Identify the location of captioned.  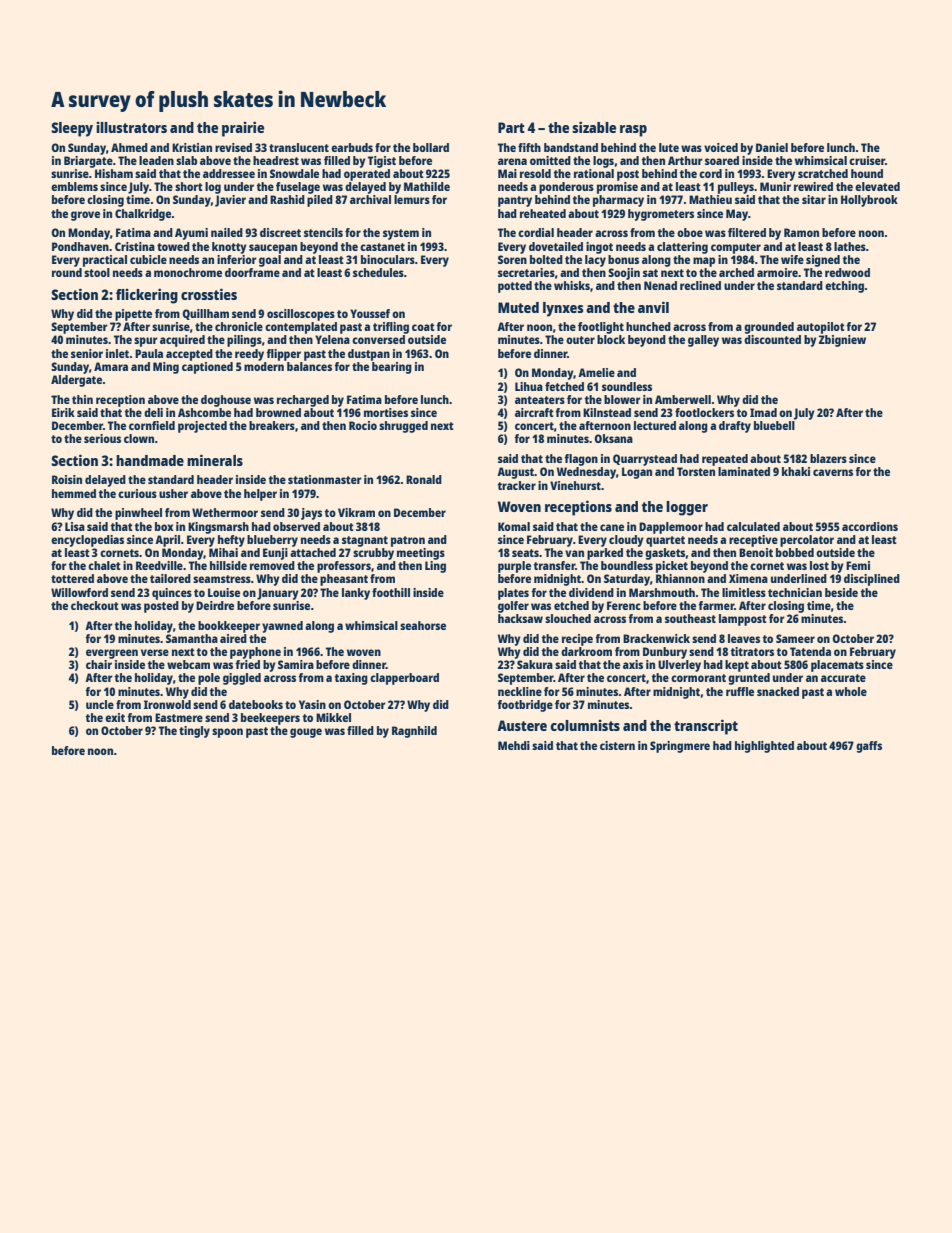
(207, 368).
